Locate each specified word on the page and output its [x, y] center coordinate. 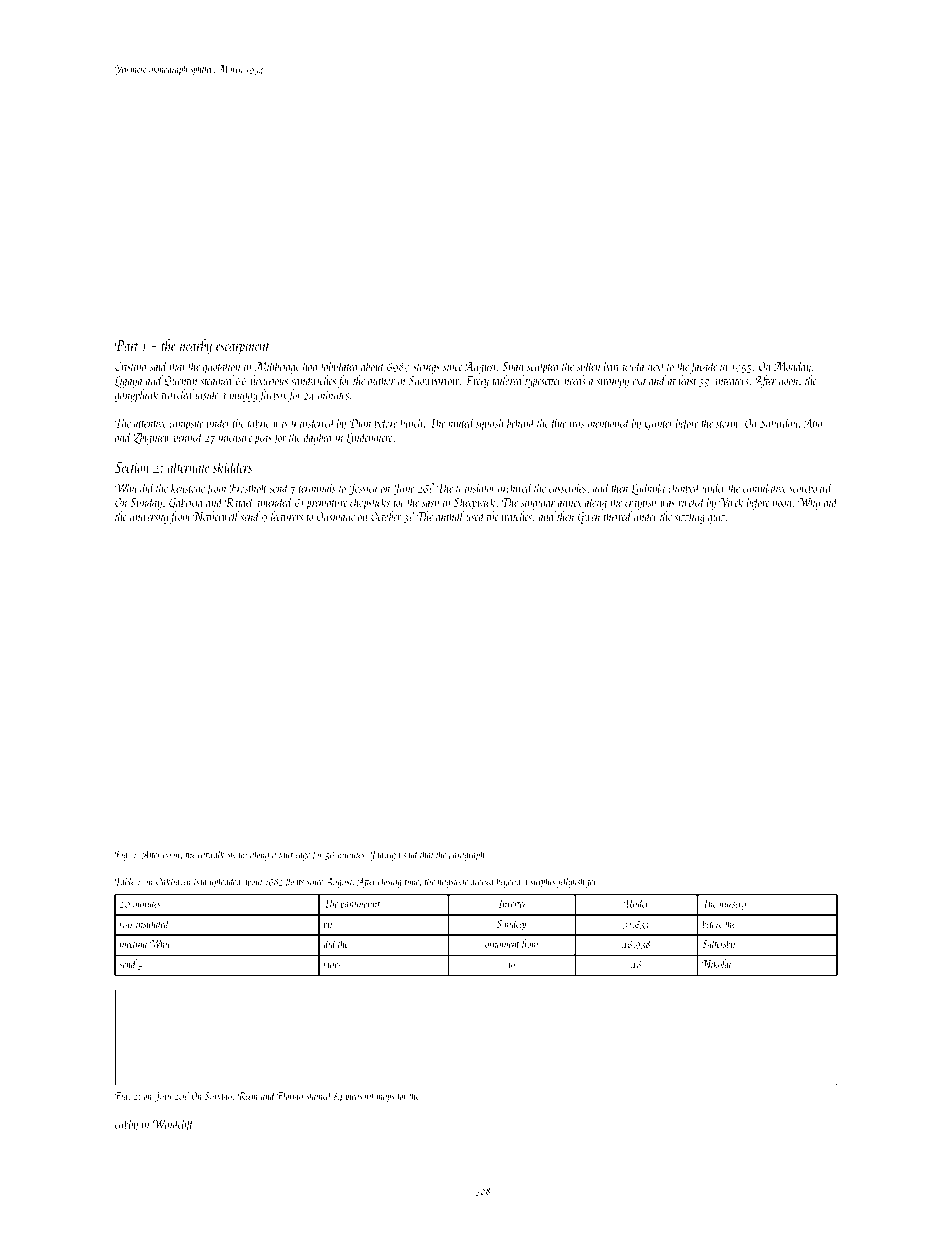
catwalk [211, 854]
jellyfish [570, 882]
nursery [732, 906]
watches [517, 516]
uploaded [226, 882]
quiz [716, 518]
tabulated [340, 366]
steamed [217, 380]
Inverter [512, 903]
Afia [812, 423]
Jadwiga [385, 855]
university [149, 518]
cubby [126, 1125]
